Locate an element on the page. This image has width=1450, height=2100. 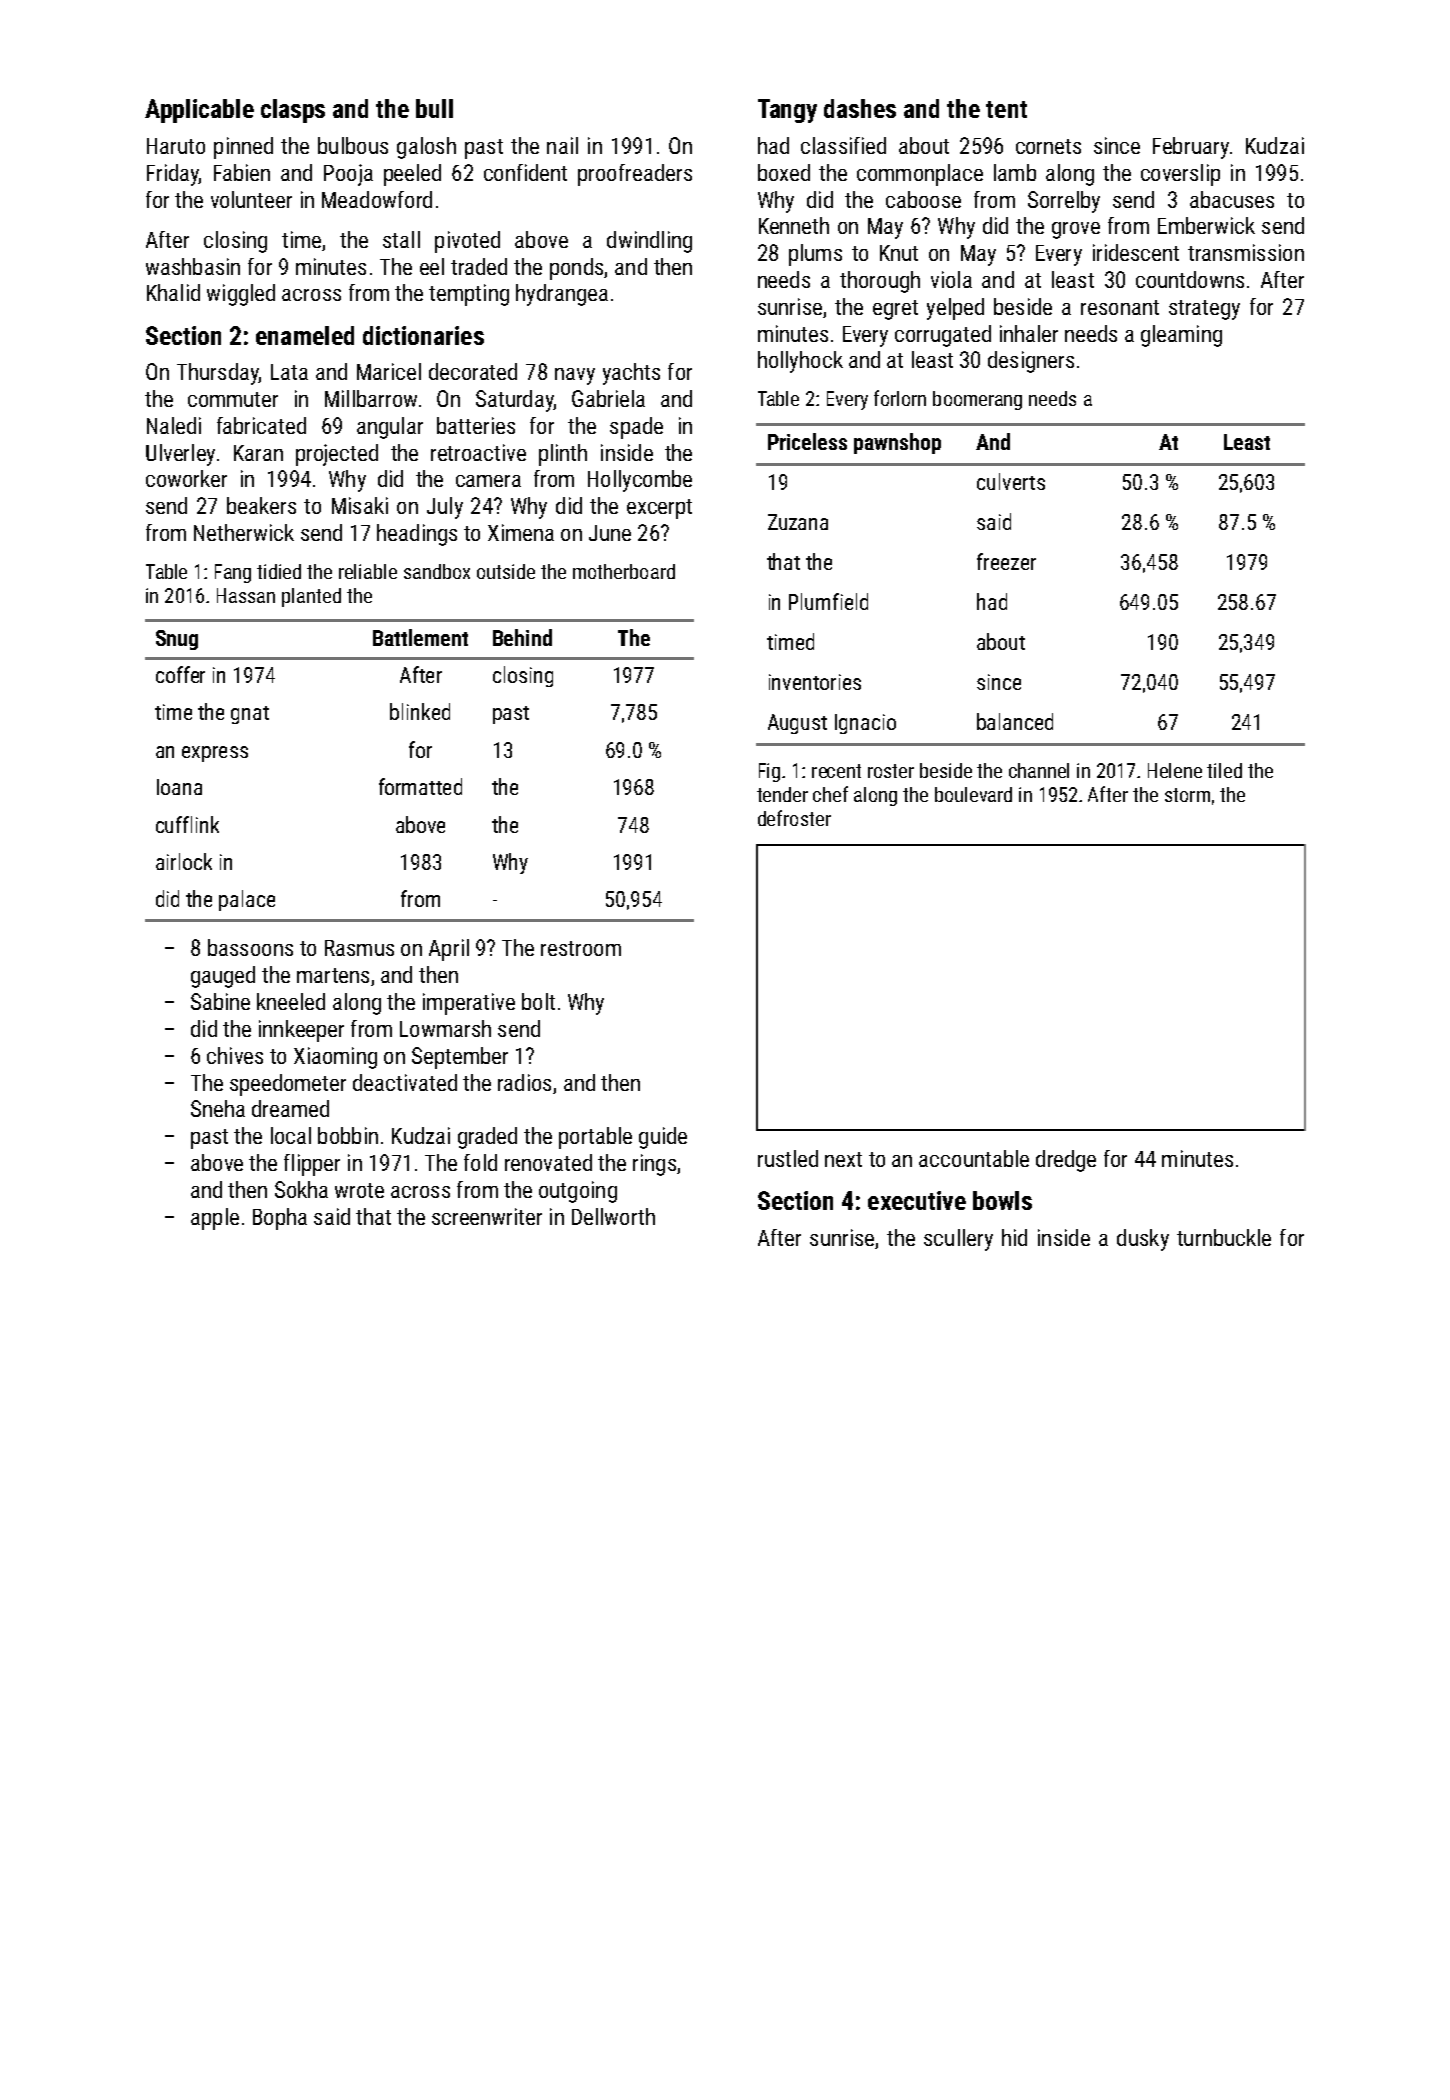
cornets is located at coordinates (1048, 146).
